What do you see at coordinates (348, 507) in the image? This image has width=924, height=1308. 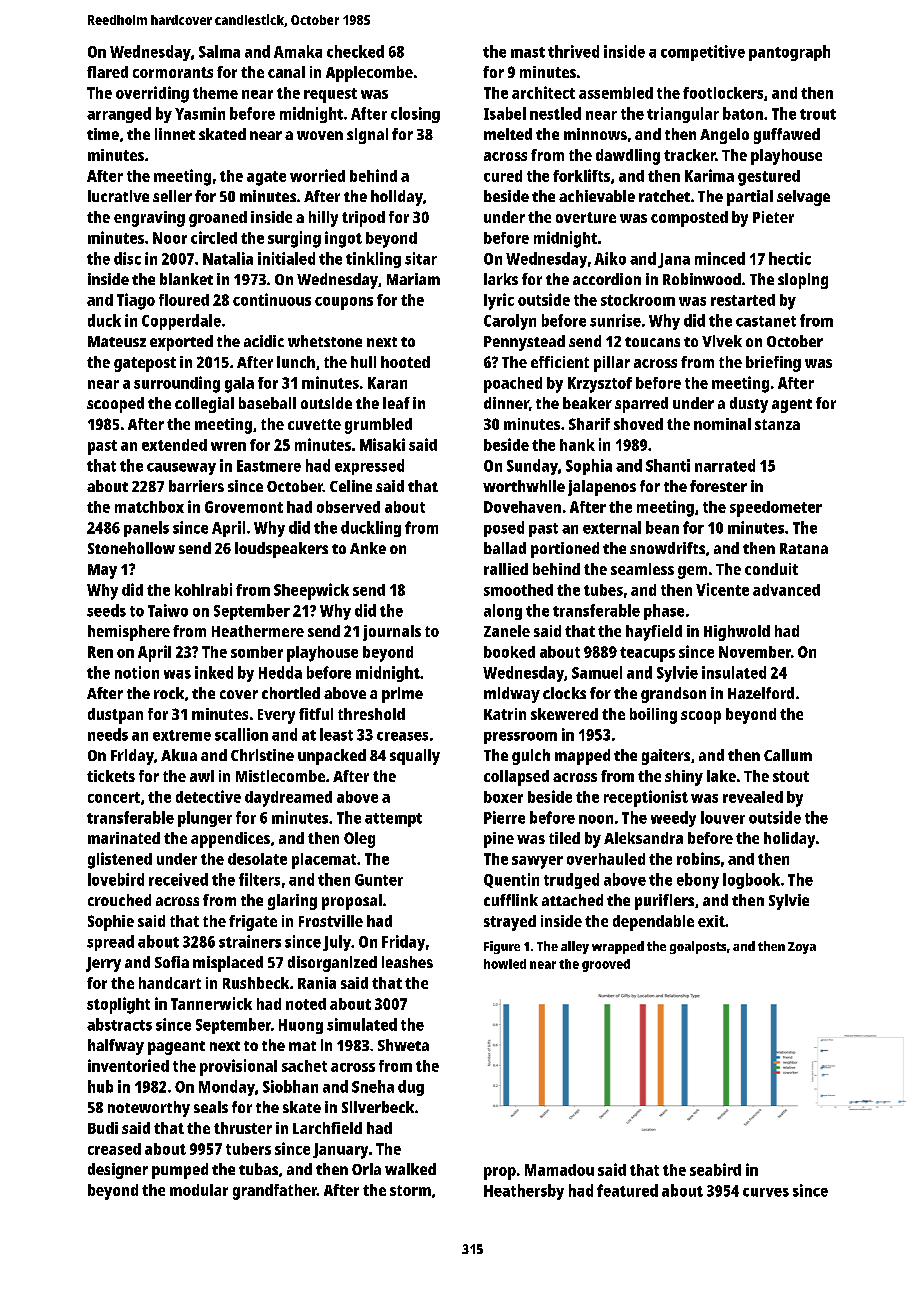 I see `observed` at bounding box center [348, 507].
